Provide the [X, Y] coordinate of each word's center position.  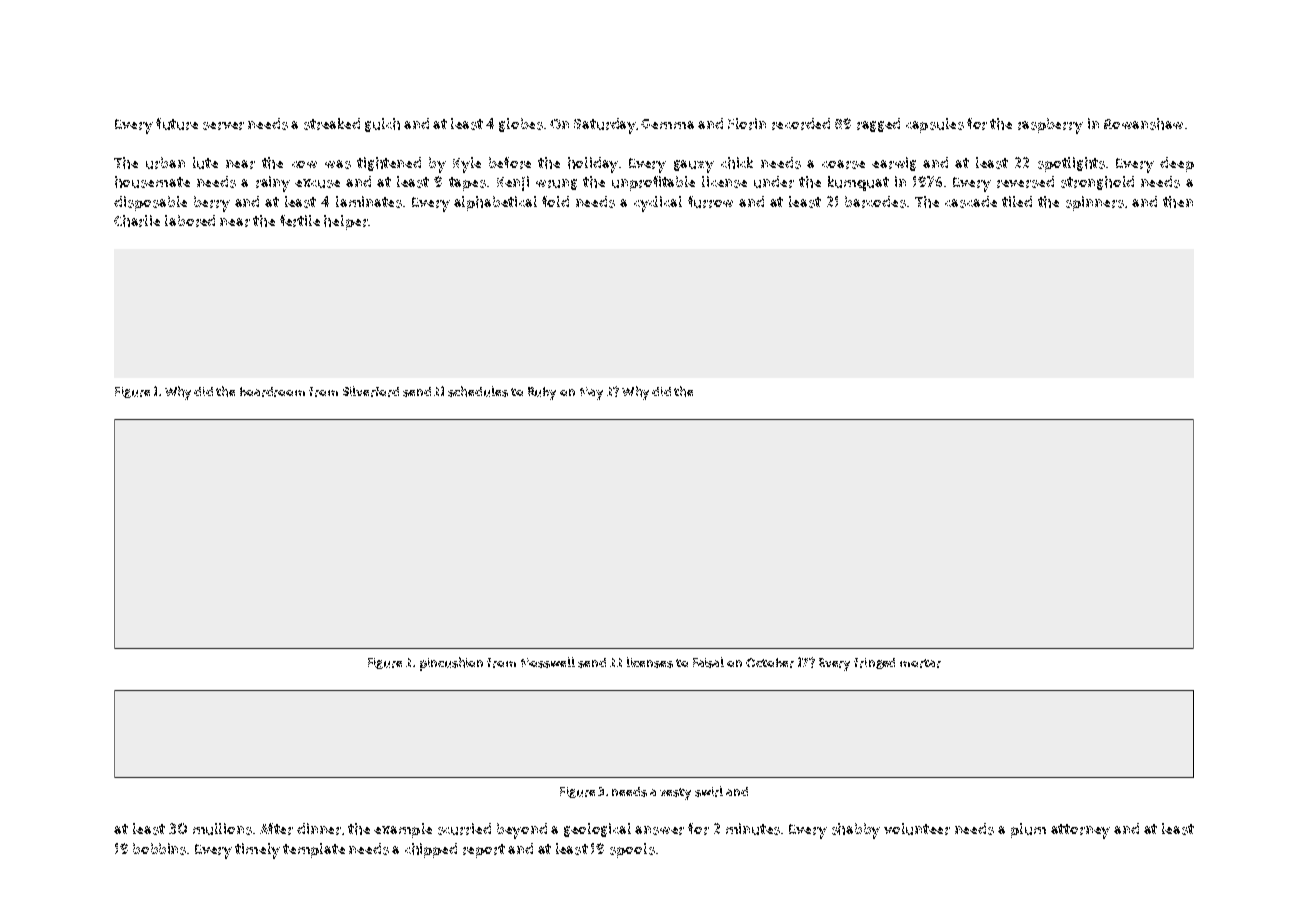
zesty [675, 794]
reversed [1025, 182]
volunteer [917, 829]
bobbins [159, 849]
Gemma [667, 124]
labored [190, 221]
